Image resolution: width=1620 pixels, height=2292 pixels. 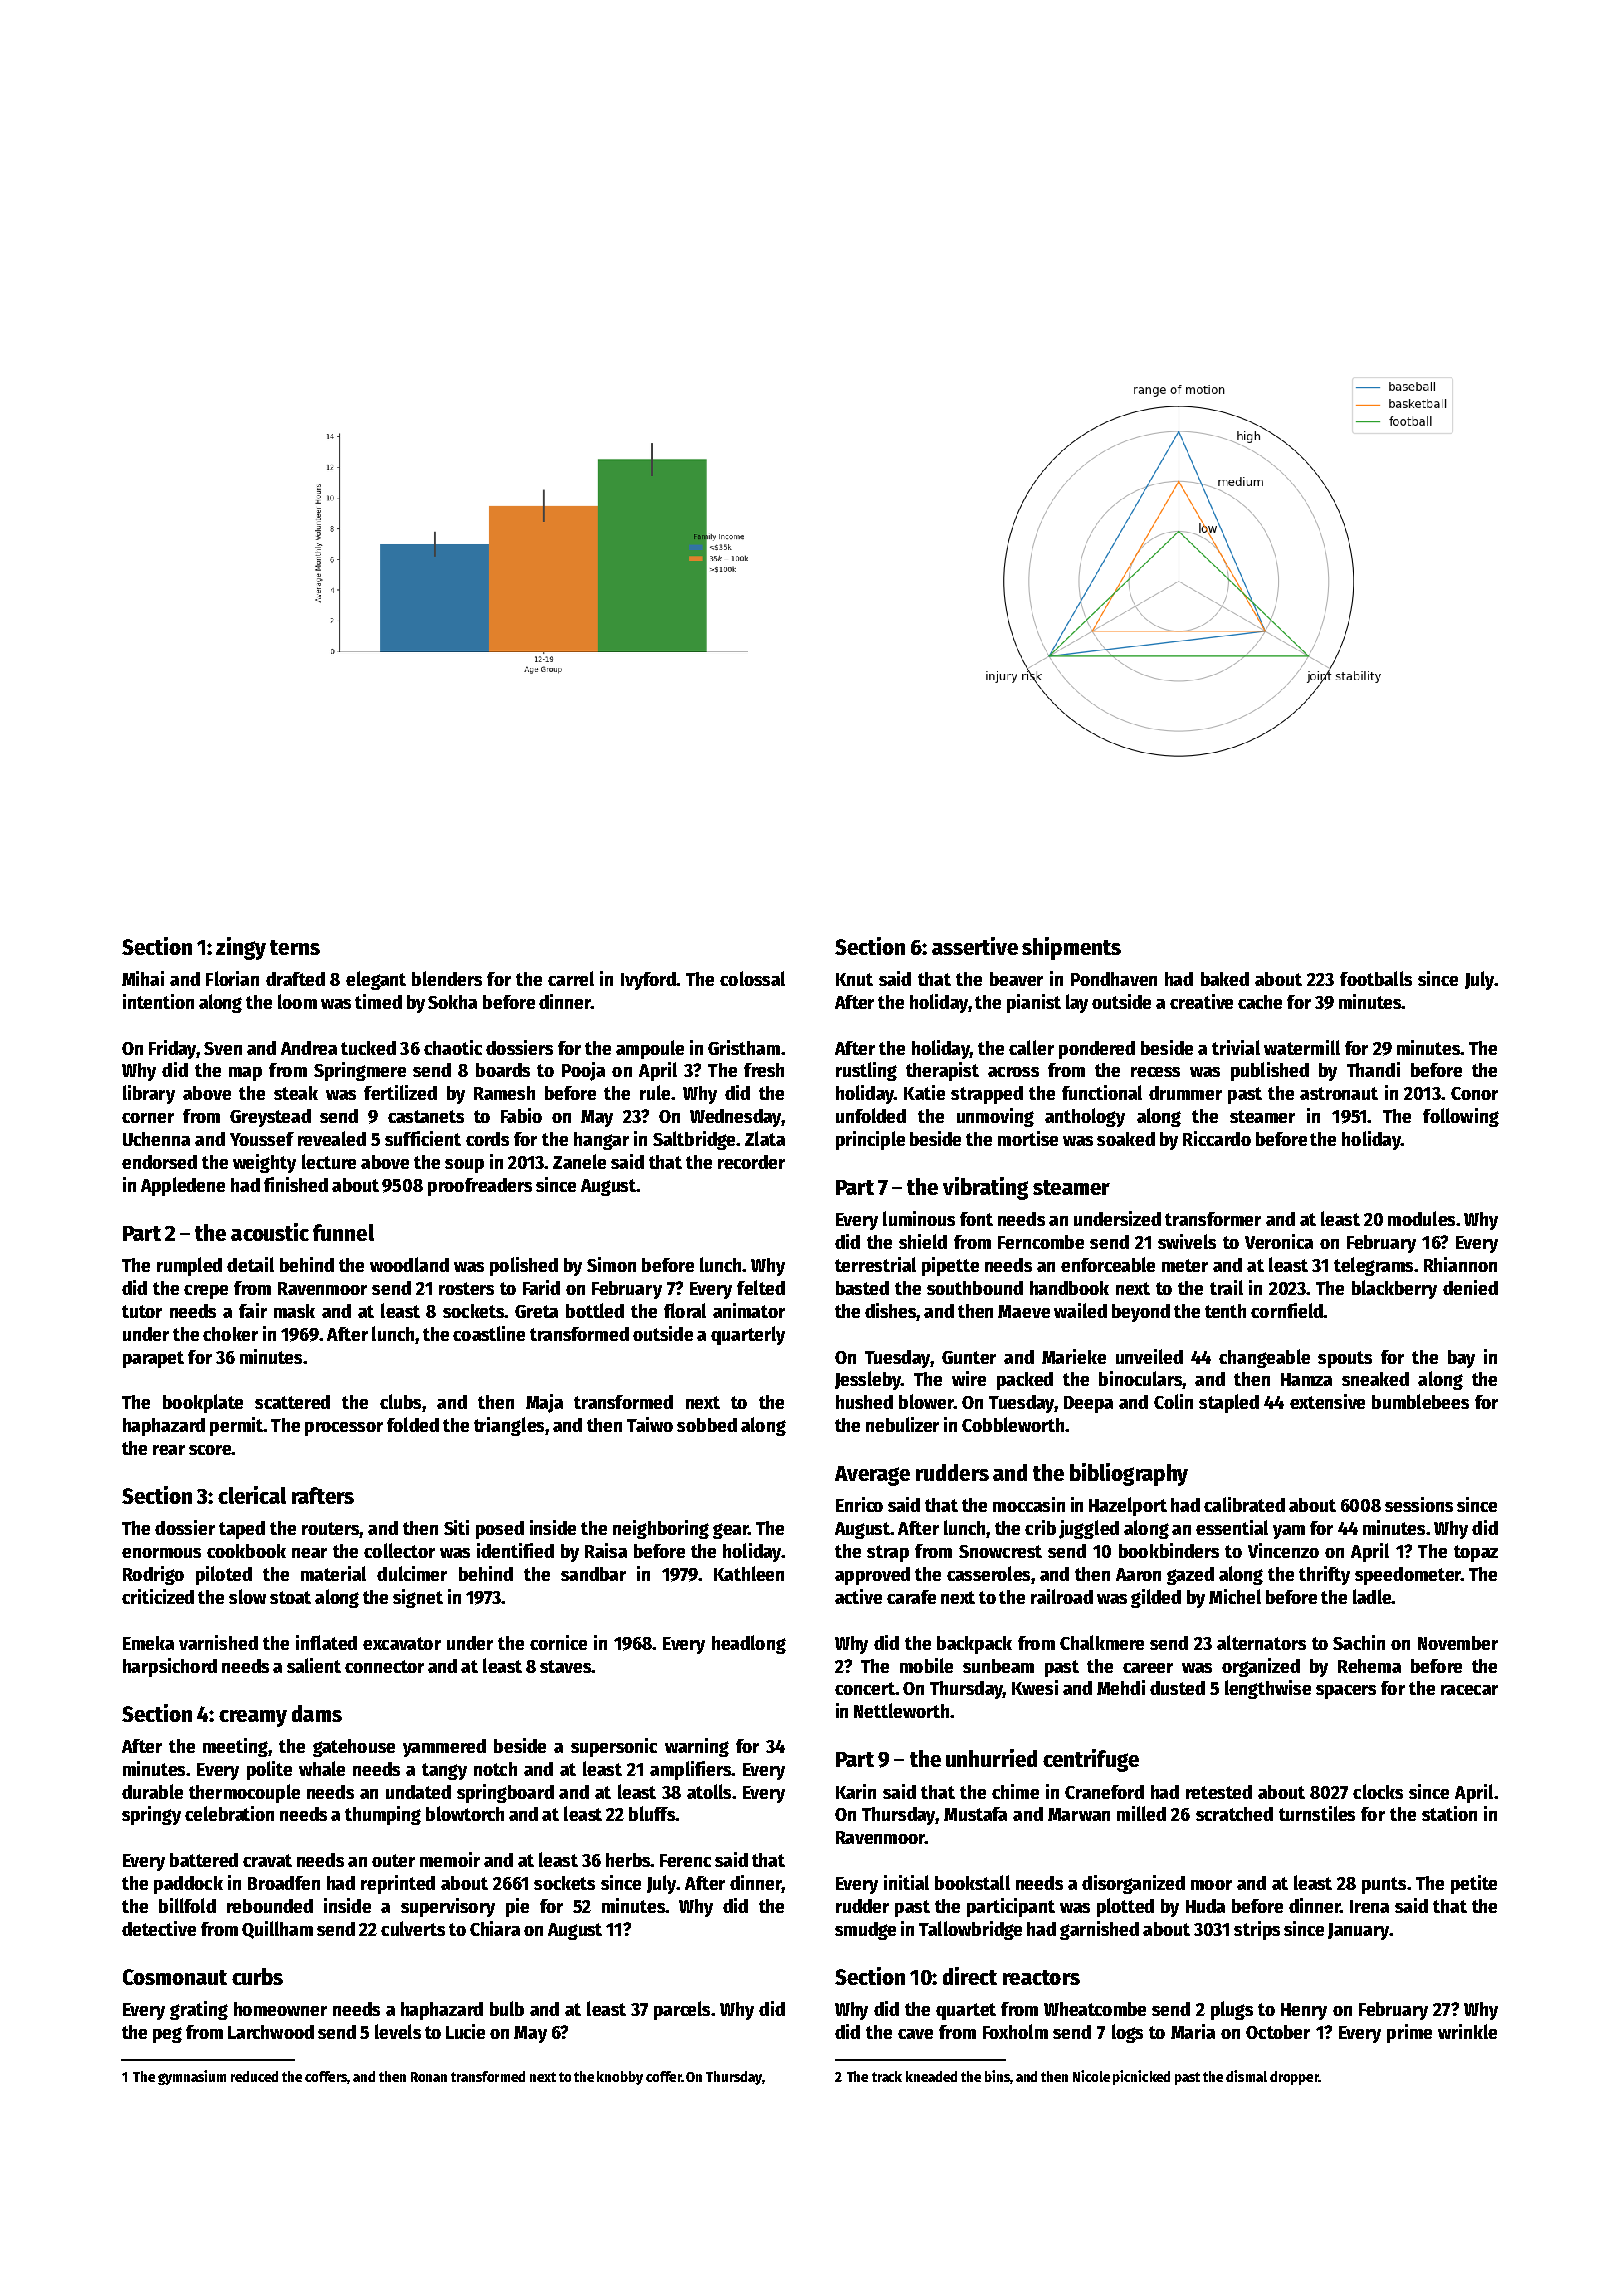 I want to click on Mihai, so click(x=143, y=978).
